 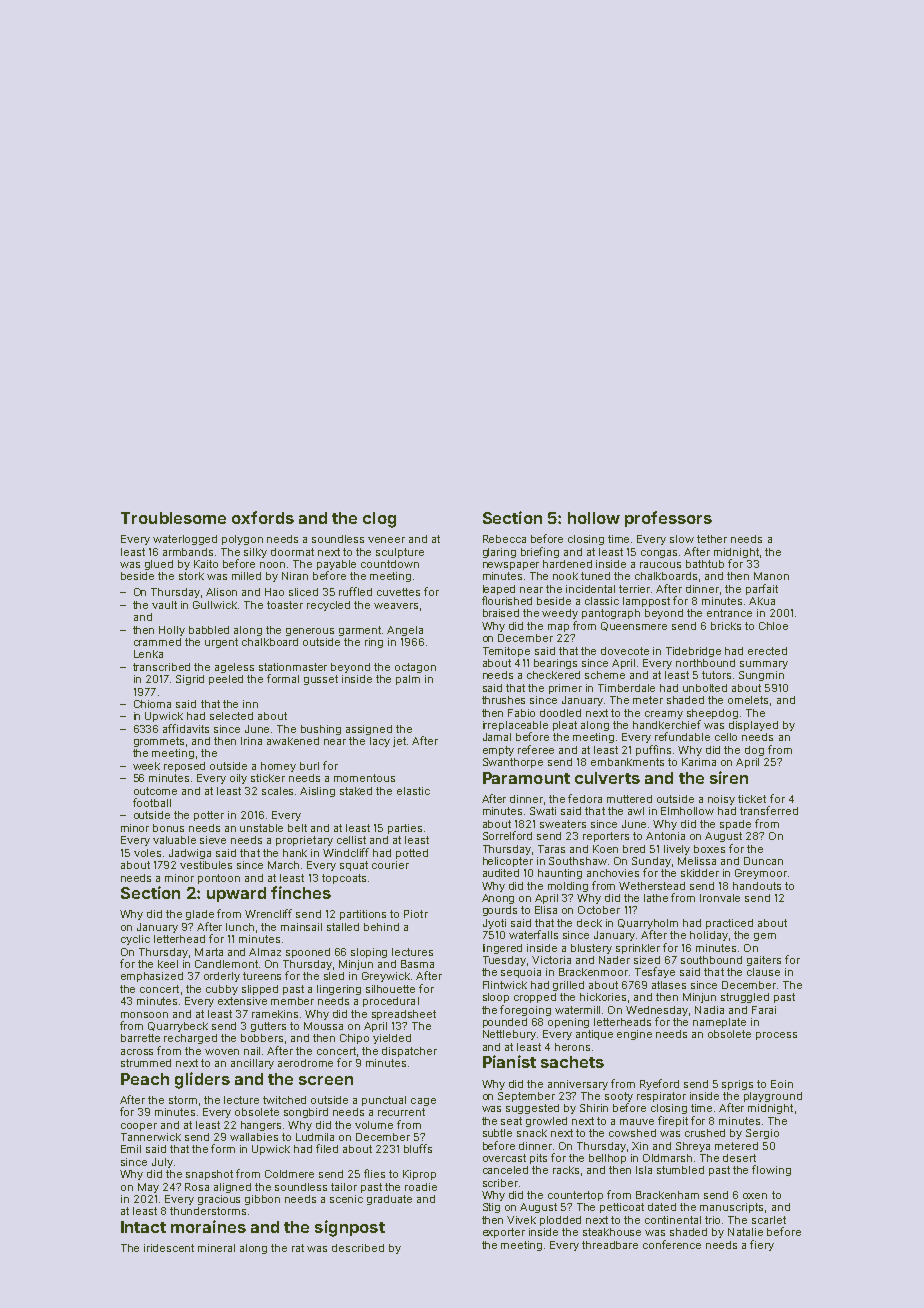 What do you see at coordinates (533, 934) in the page?
I see `waterfalls` at bounding box center [533, 934].
